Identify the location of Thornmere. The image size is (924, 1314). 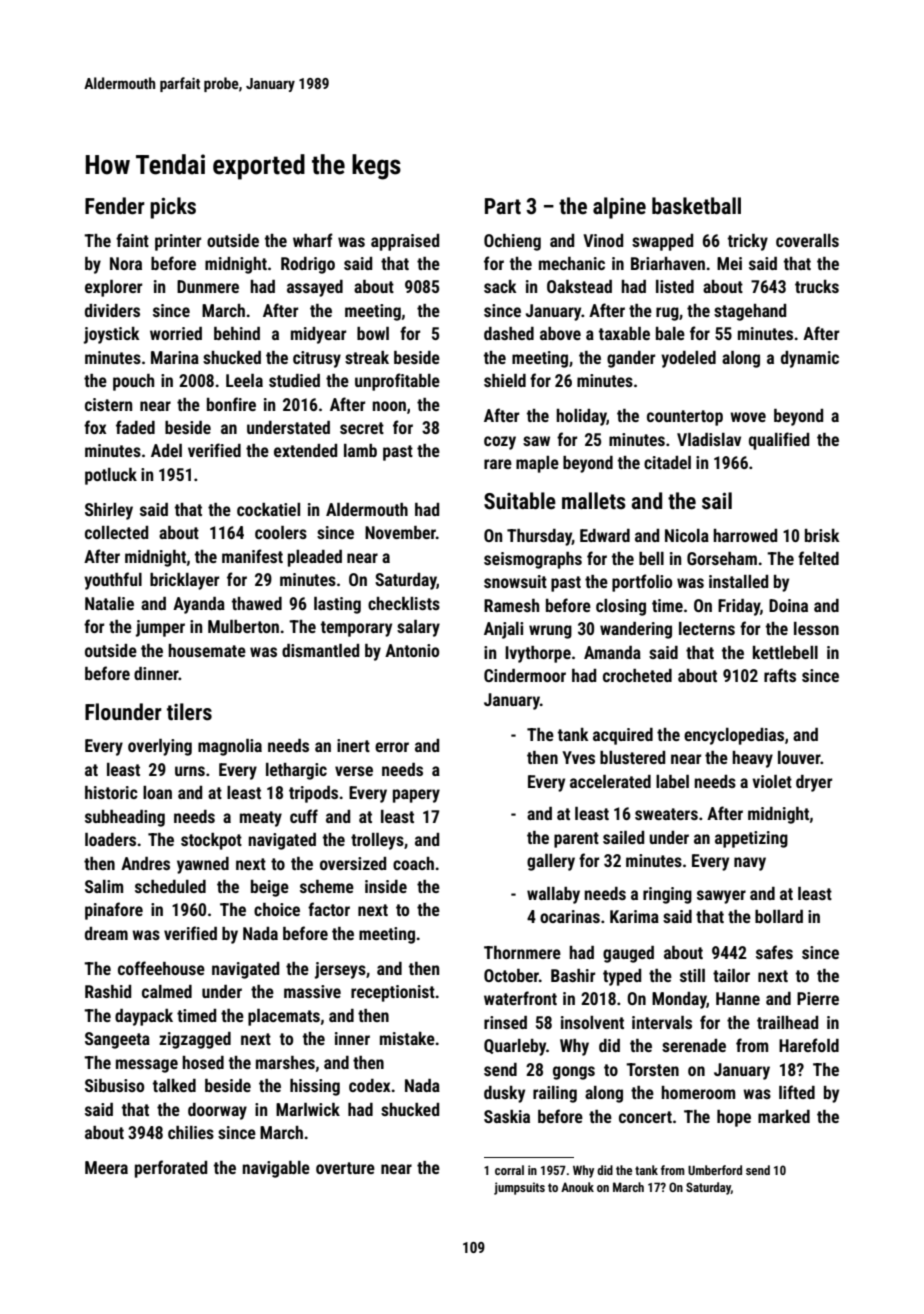
(522, 952).
